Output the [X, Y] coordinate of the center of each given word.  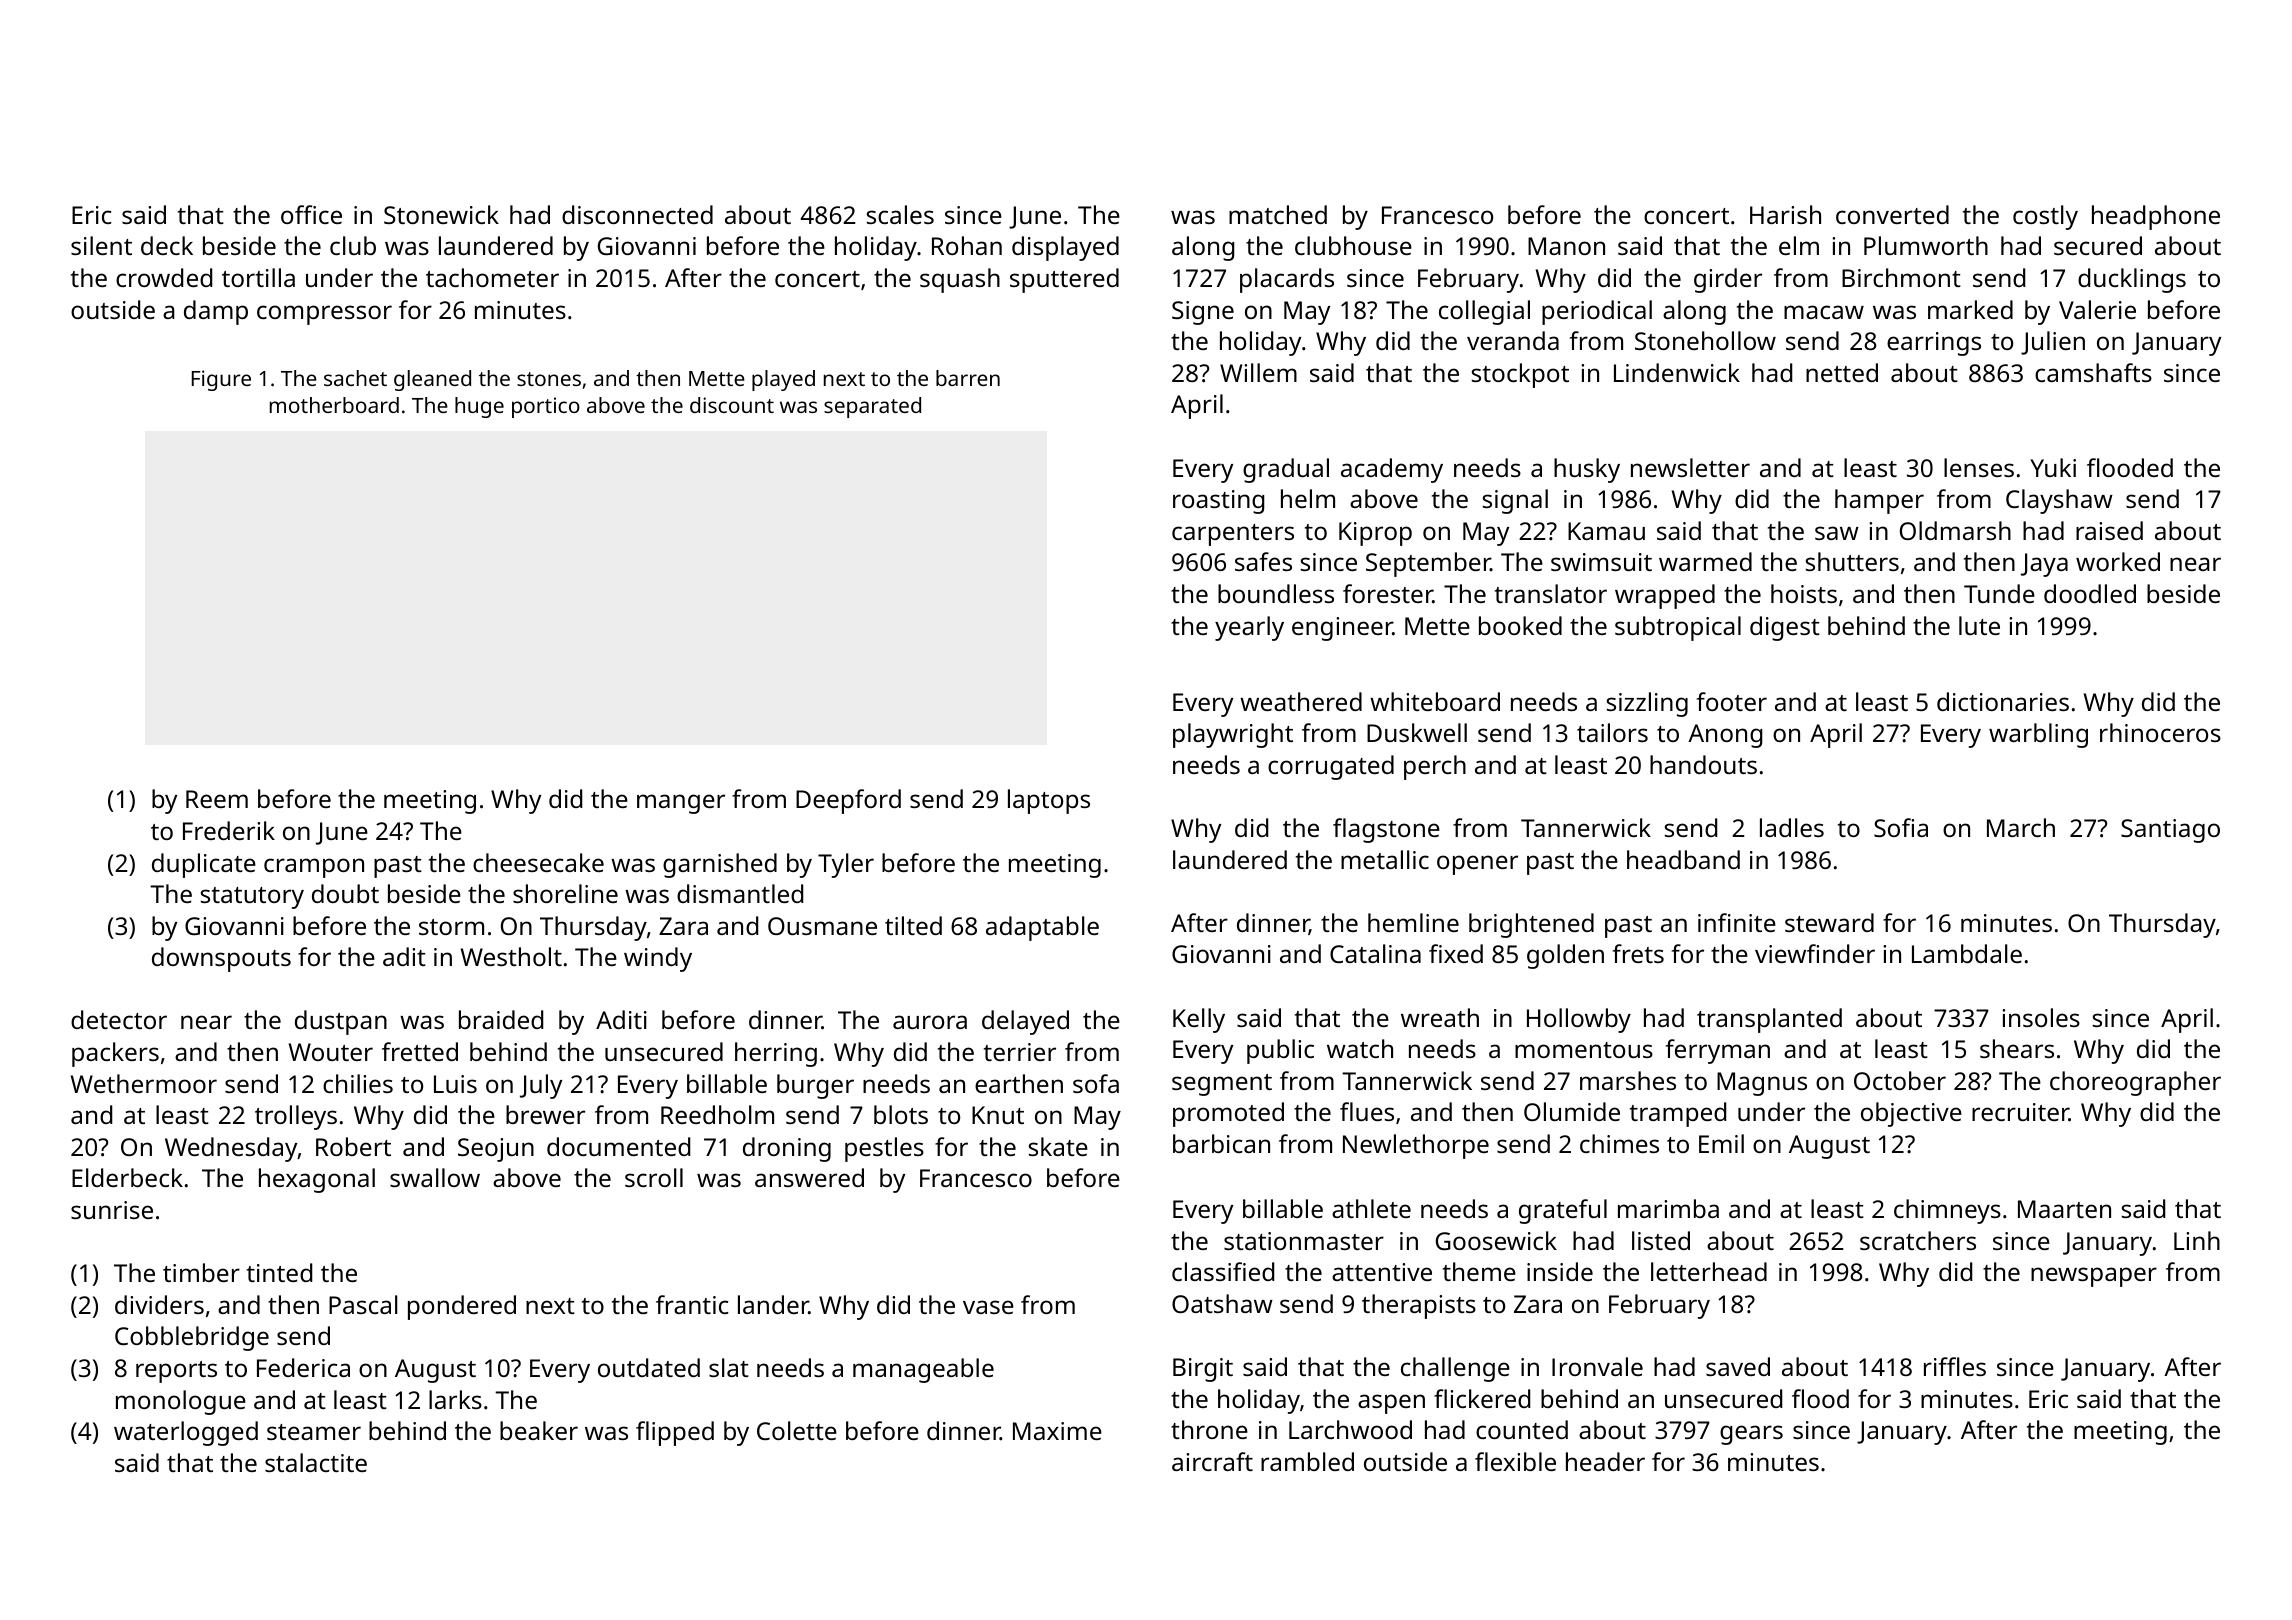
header [1605, 1461]
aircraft [1212, 1461]
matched [1278, 214]
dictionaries [2003, 701]
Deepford [848, 801]
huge [479, 407]
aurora [930, 1022]
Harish [1785, 214]
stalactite [316, 1462]
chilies [358, 1083]
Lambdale [1967, 953]
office [311, 214]
